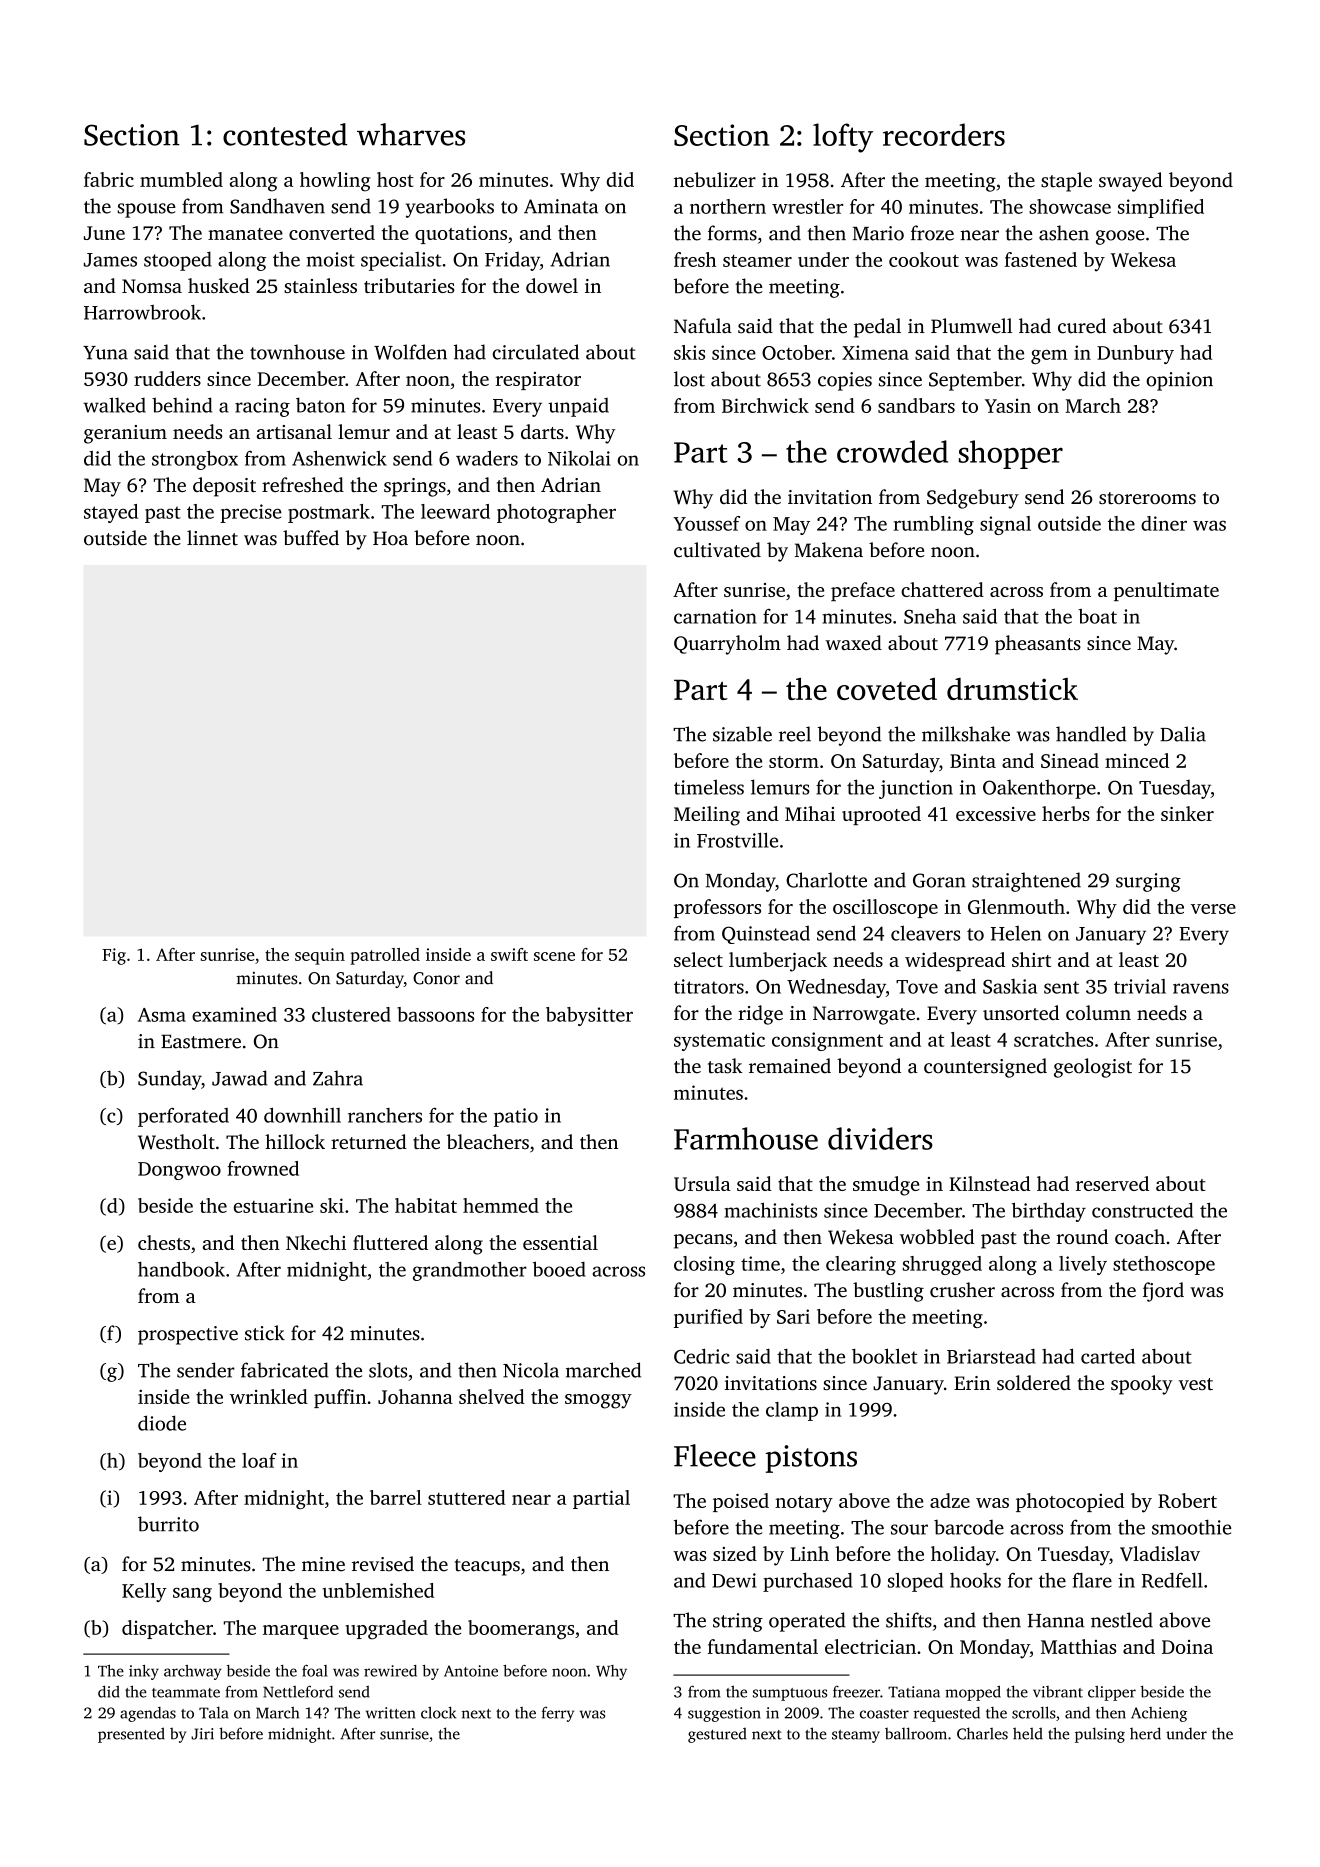  I want to click on June, so click(104, 233).
